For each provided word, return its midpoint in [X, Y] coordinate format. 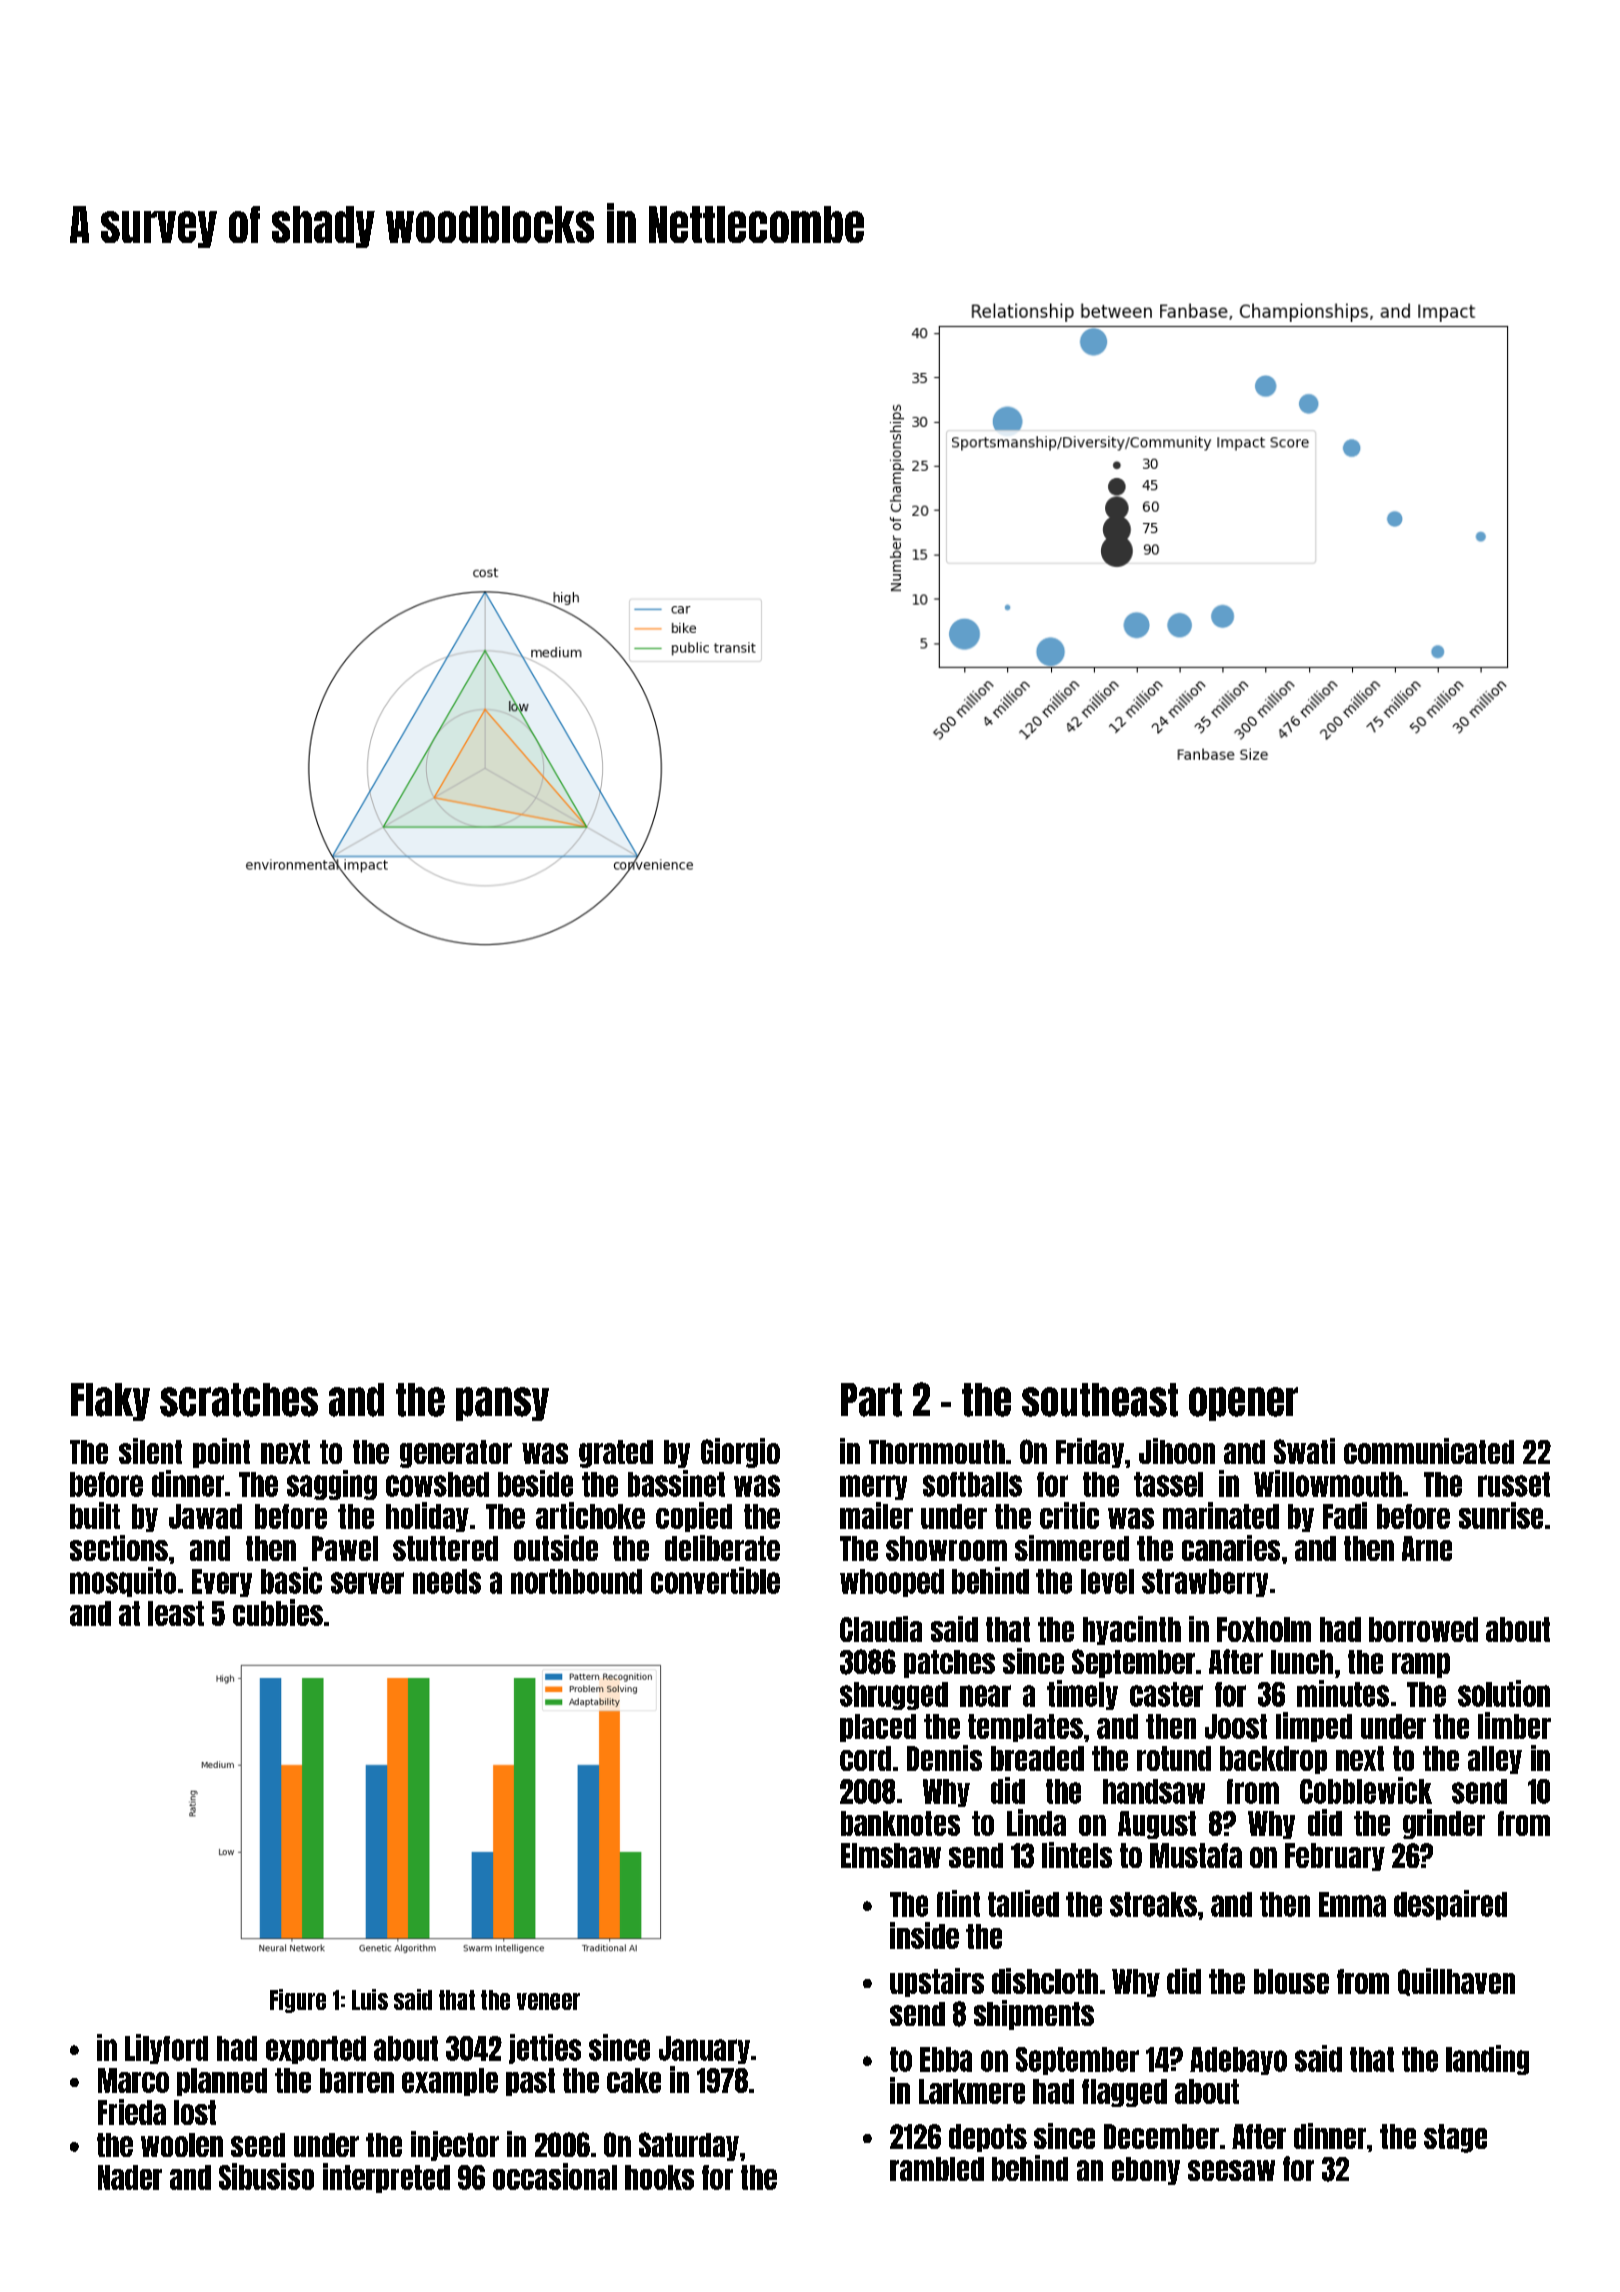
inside [924, 1935]
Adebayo [1238, 2061]
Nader [130, 2177]
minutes [1343, 1693]
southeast [1100, 1400]
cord [865, 1758]
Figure [298, 2001]
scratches [239, 1400]
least [176, 1613]
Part [871, 1400]
